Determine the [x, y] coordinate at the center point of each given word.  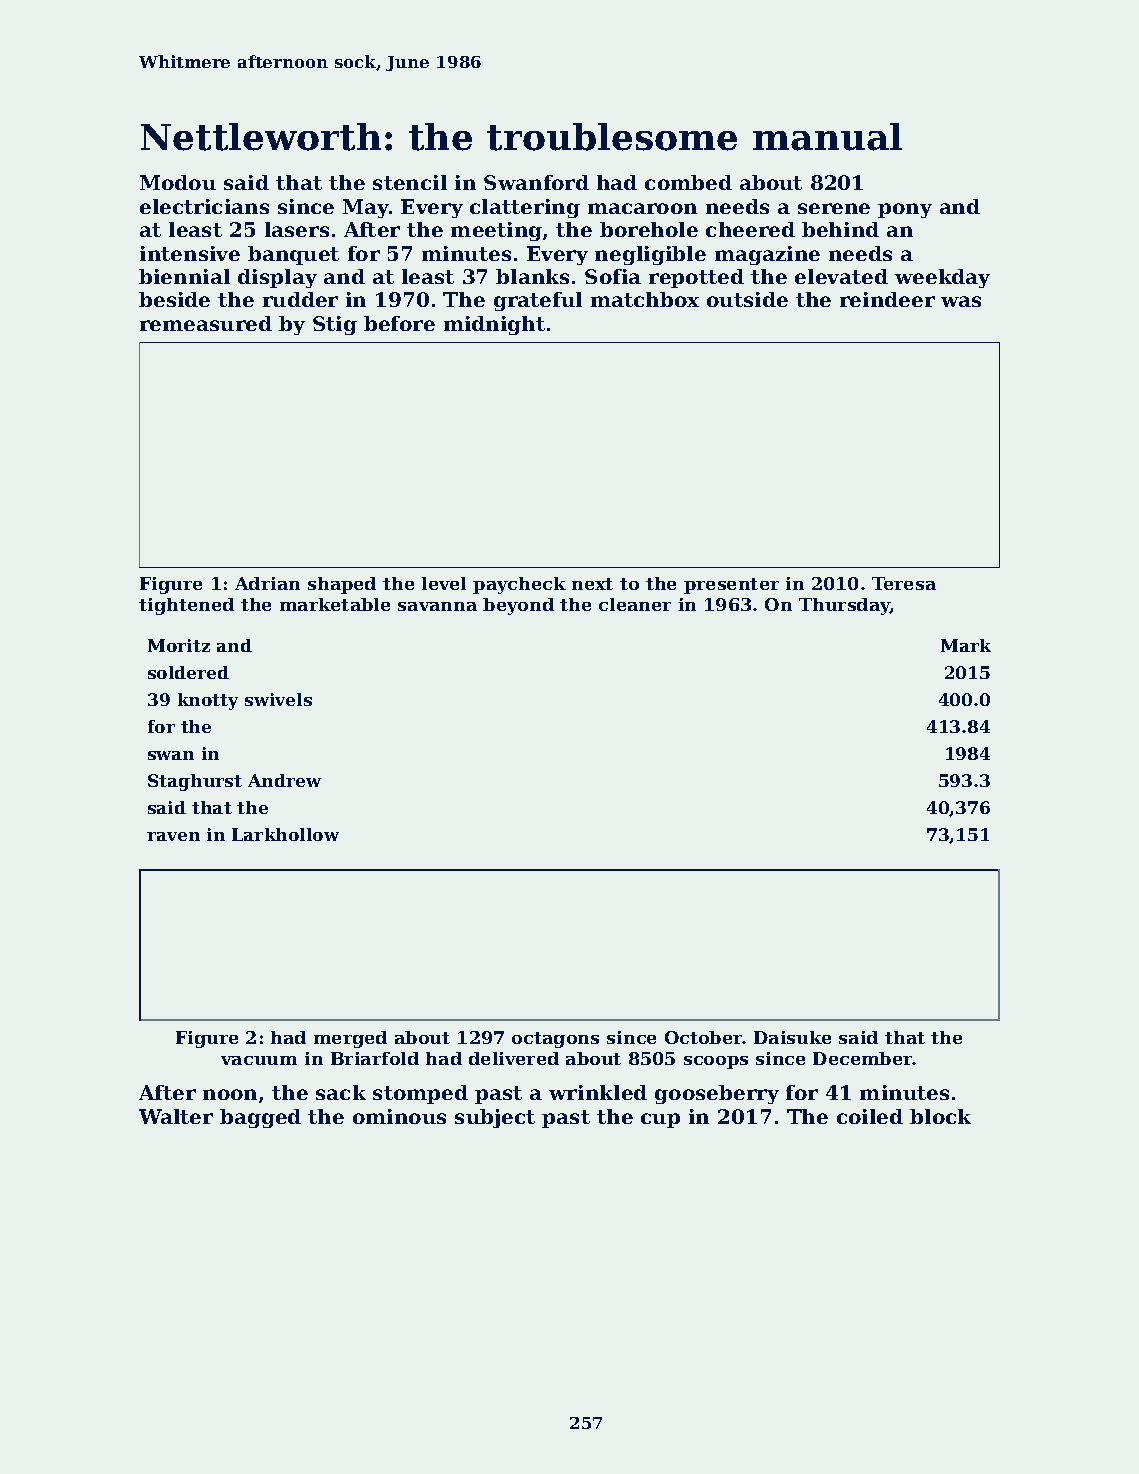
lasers [297, 229]
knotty [208, 701]
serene [834, 208]
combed [688, 182]
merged [350, 1039]
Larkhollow [285, 834]
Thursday [844, 606]
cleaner [635, 604]
